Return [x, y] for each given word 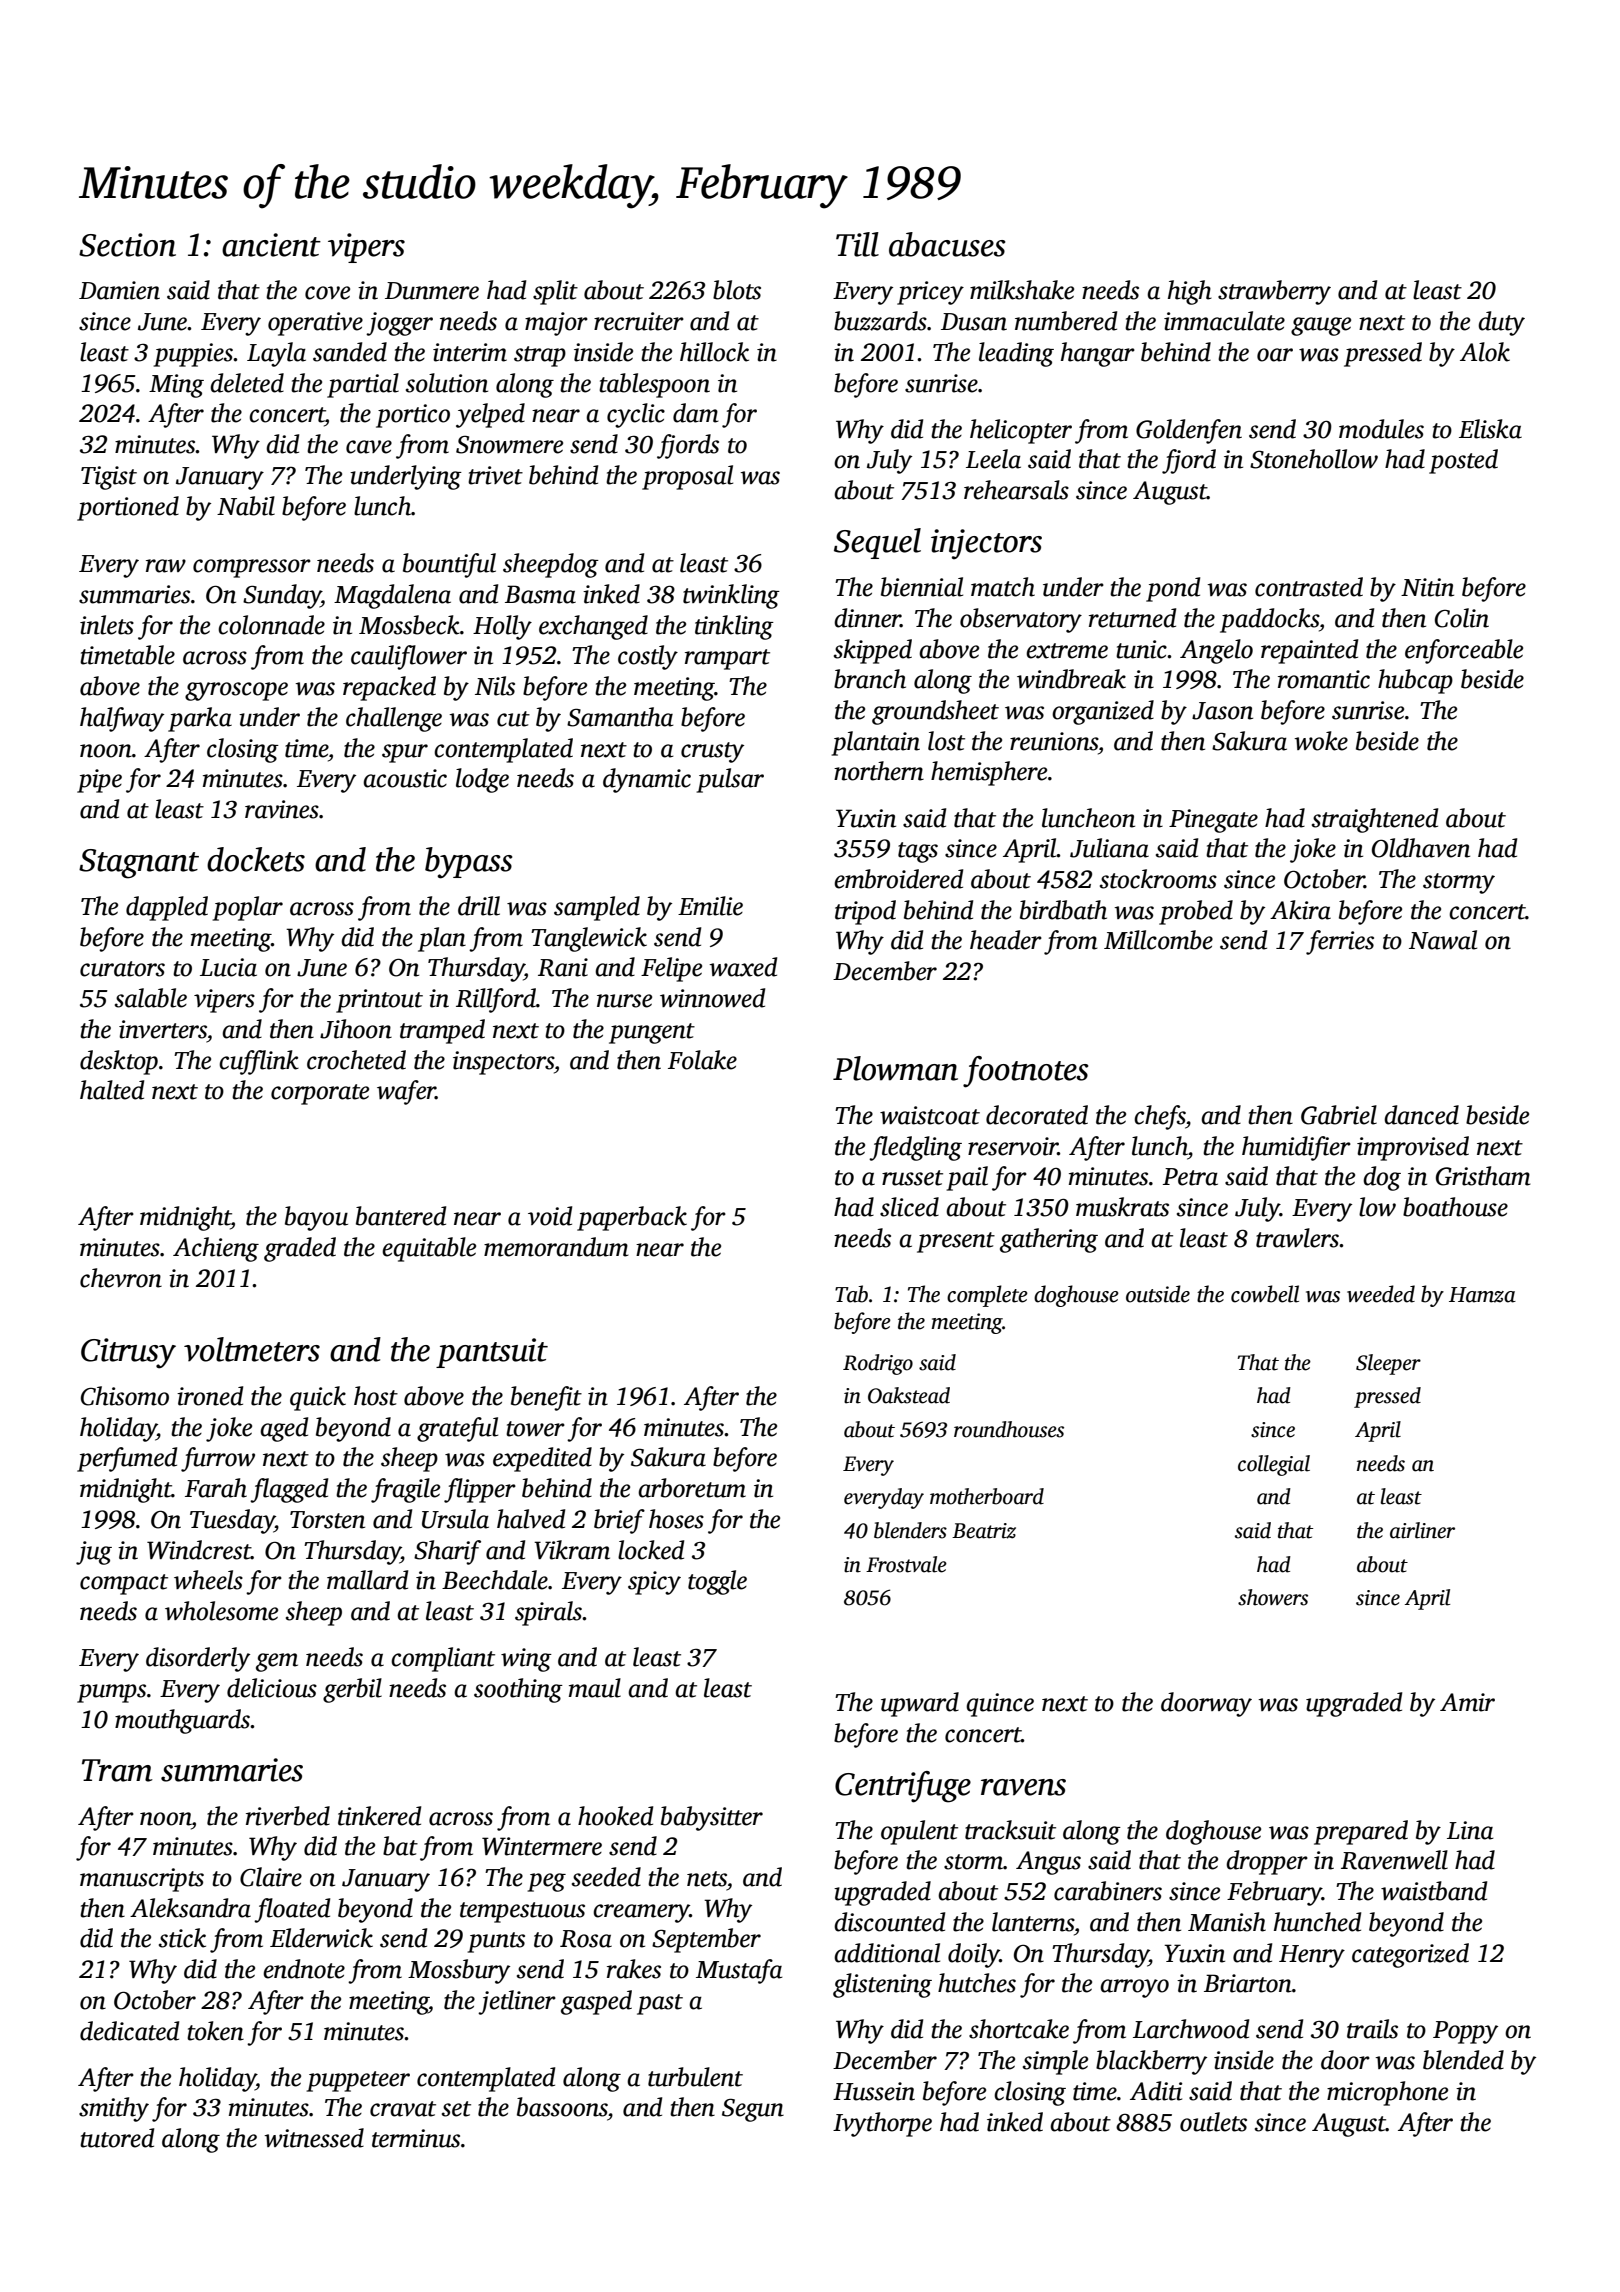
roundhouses [1009, 1429]
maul [595, 1688]
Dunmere [432, 291]
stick [182, 1938]
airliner [1422, 1530]
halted [112, 1090]
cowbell [1265, 1294]
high [1190, 292]
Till [857, 244]
